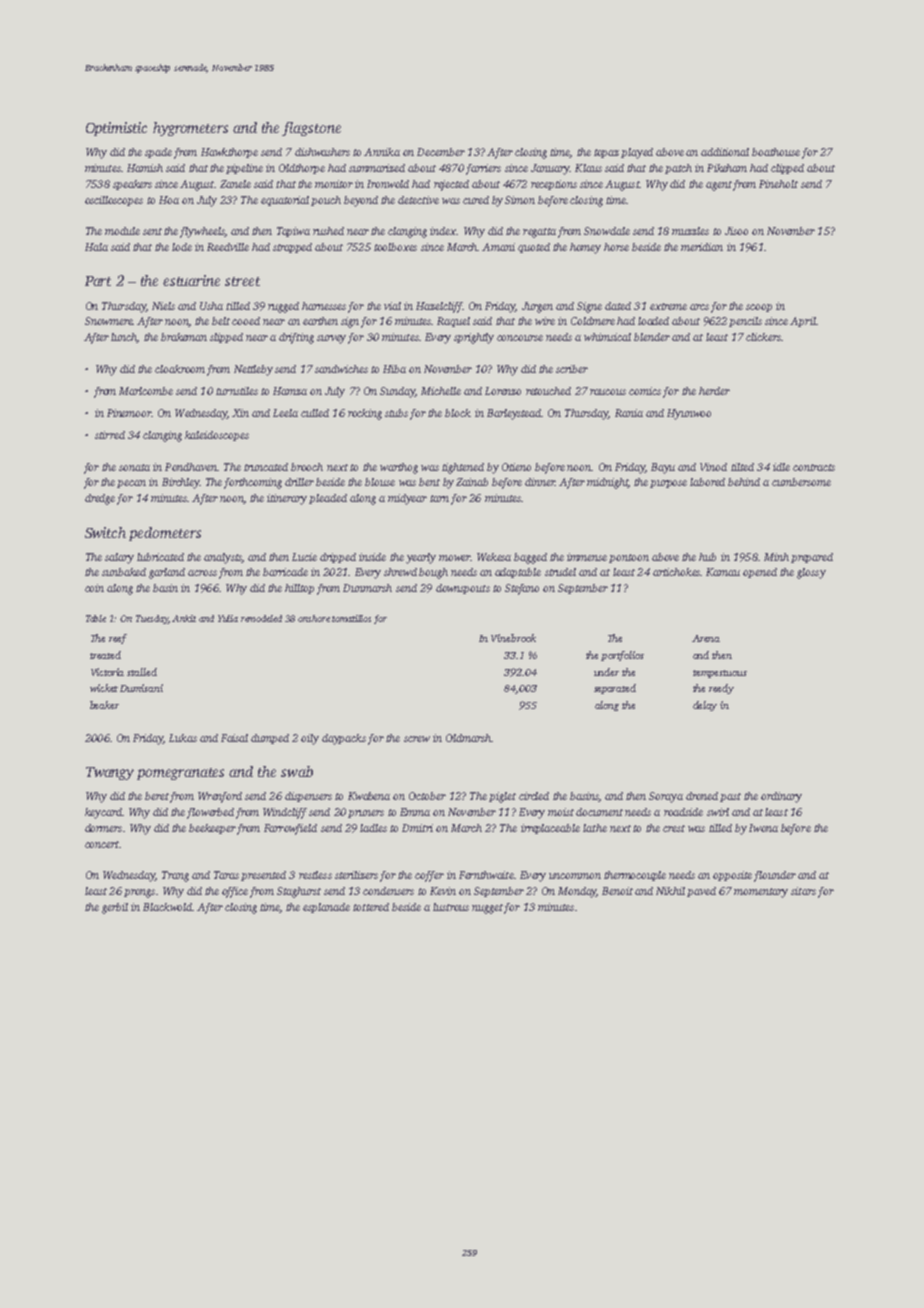  What do you see at coordinates (472, 482) in the screenshot?
I see `Zainab` at bounding box center [472, 482].
